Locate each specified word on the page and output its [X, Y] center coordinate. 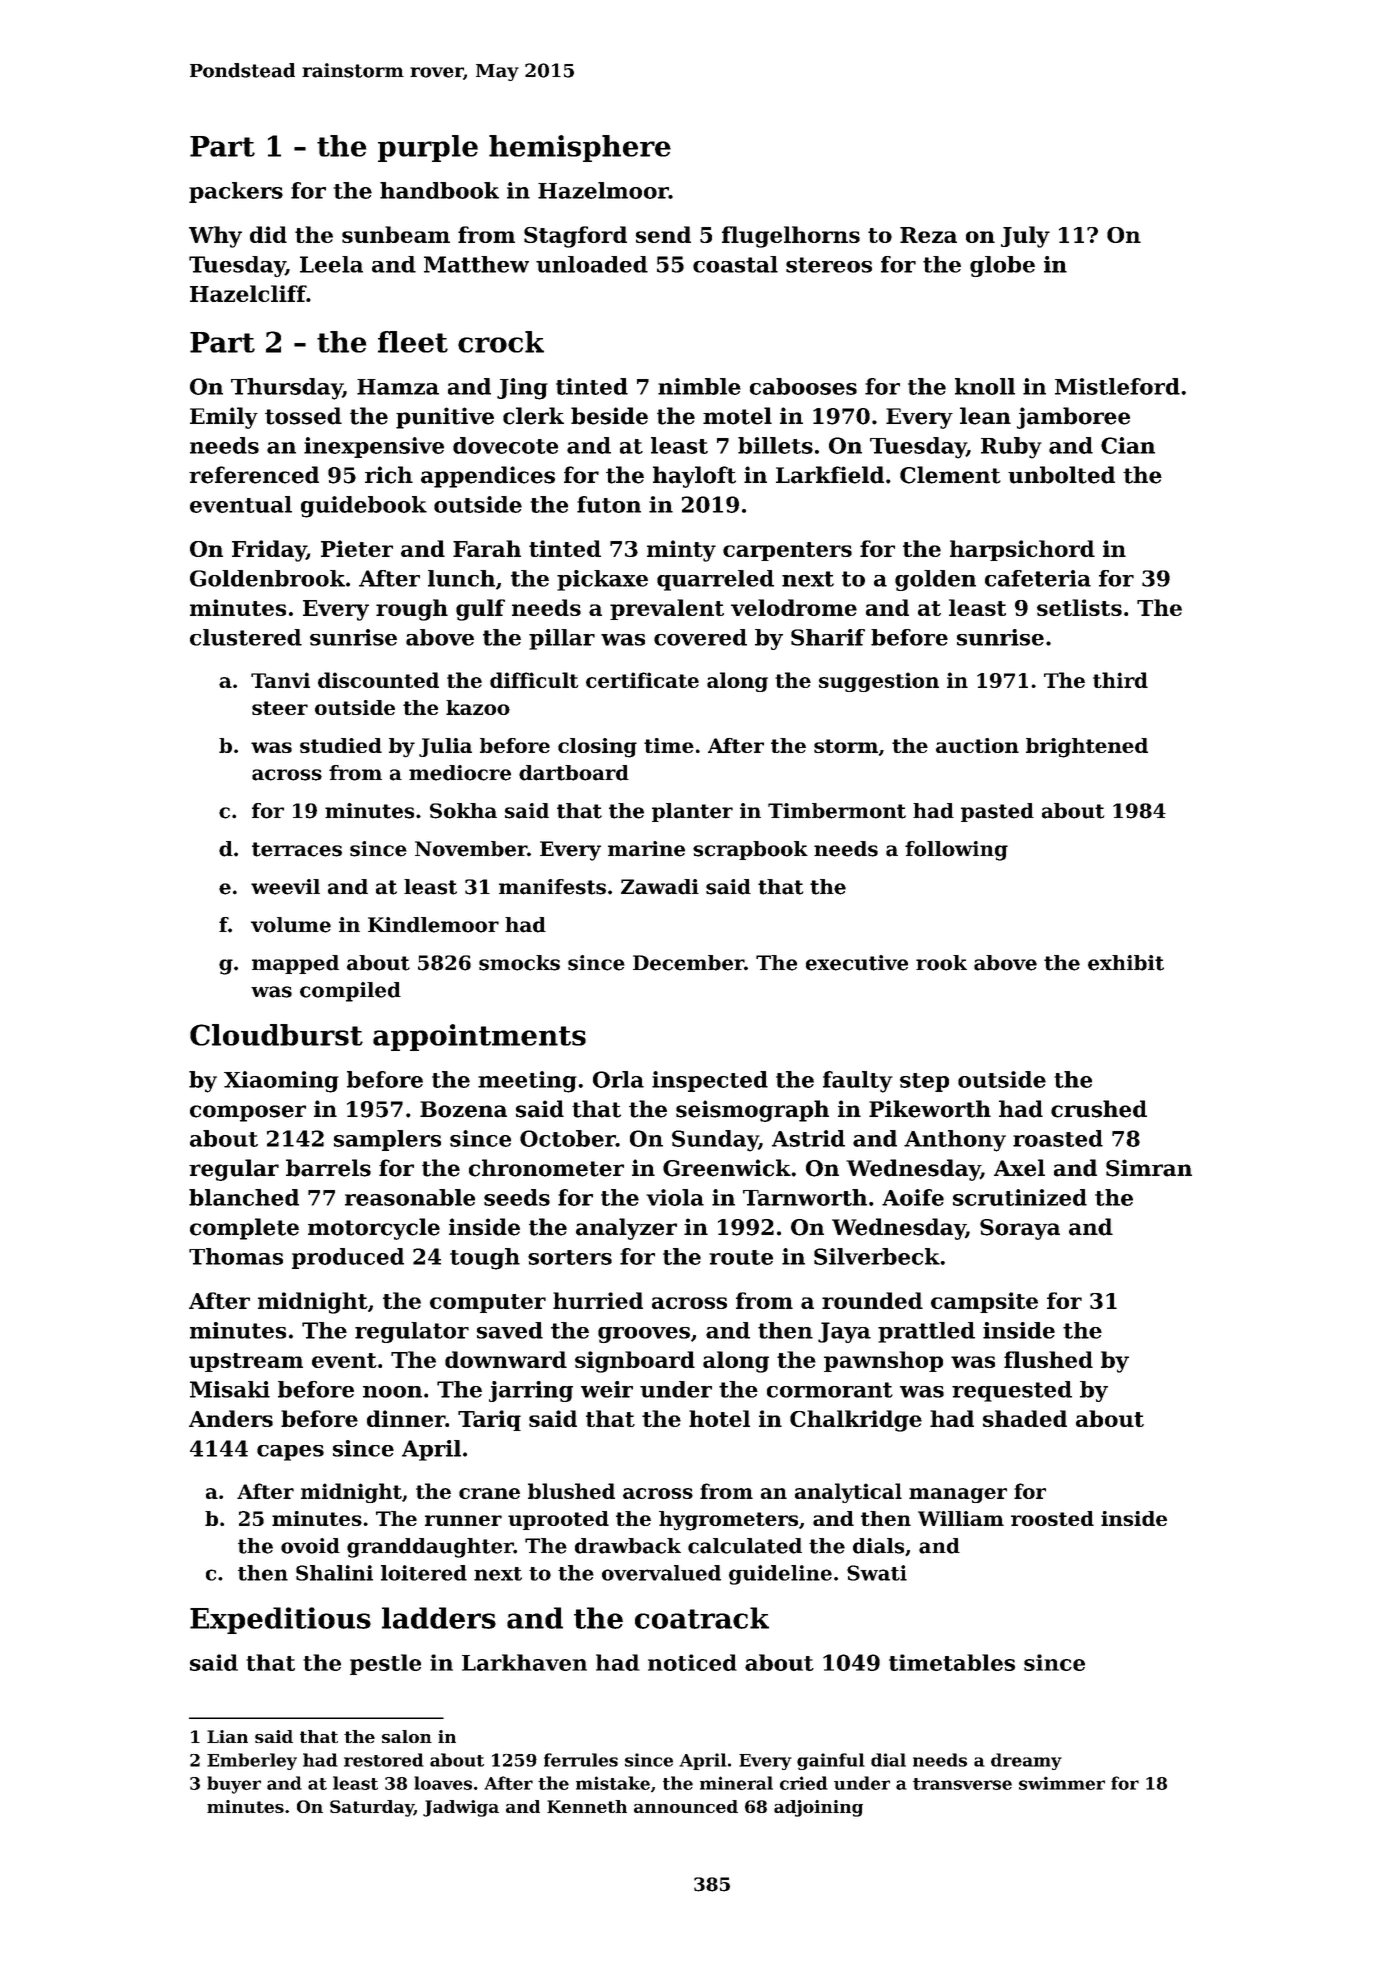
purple [428, 148]
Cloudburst [276, 1035]
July [1025, 237]
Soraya [1020, 1229]
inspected [710, 1081]
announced [686, 1806]
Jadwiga [461, 1808]
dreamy [1026, 1761]
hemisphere [580, 148]
